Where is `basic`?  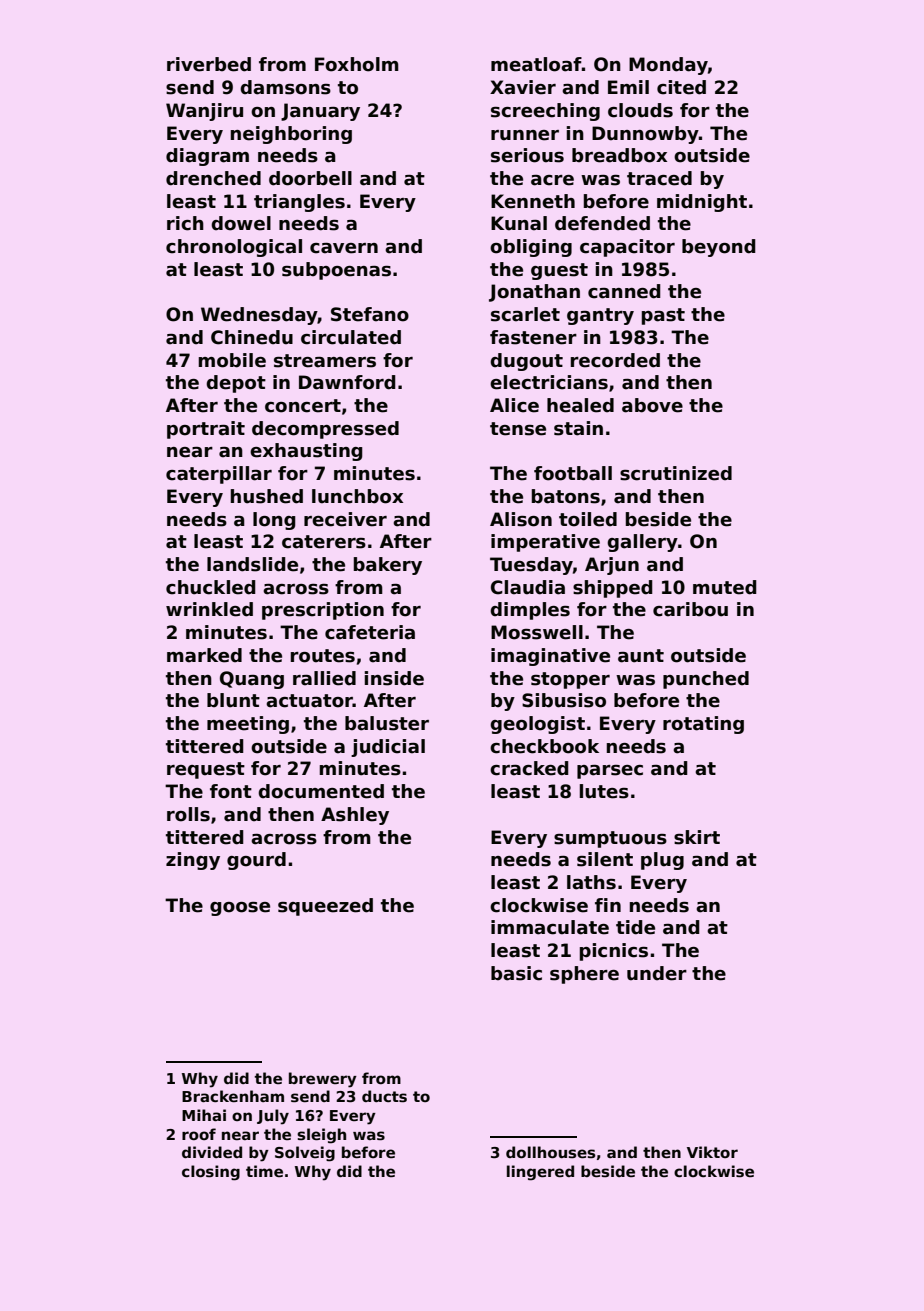
basic is located at coordinates (516, 973).
